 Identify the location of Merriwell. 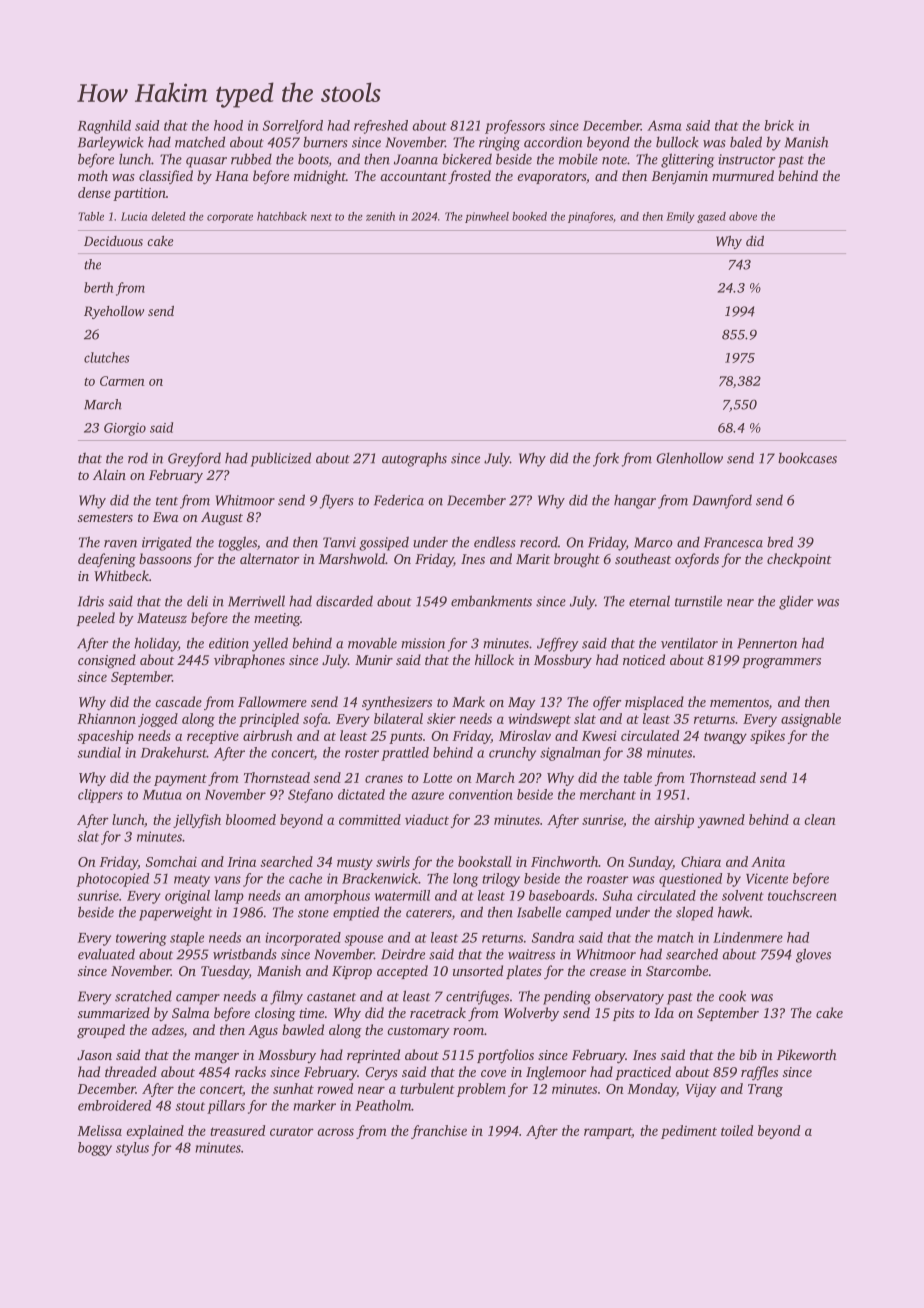
(256, 601).
